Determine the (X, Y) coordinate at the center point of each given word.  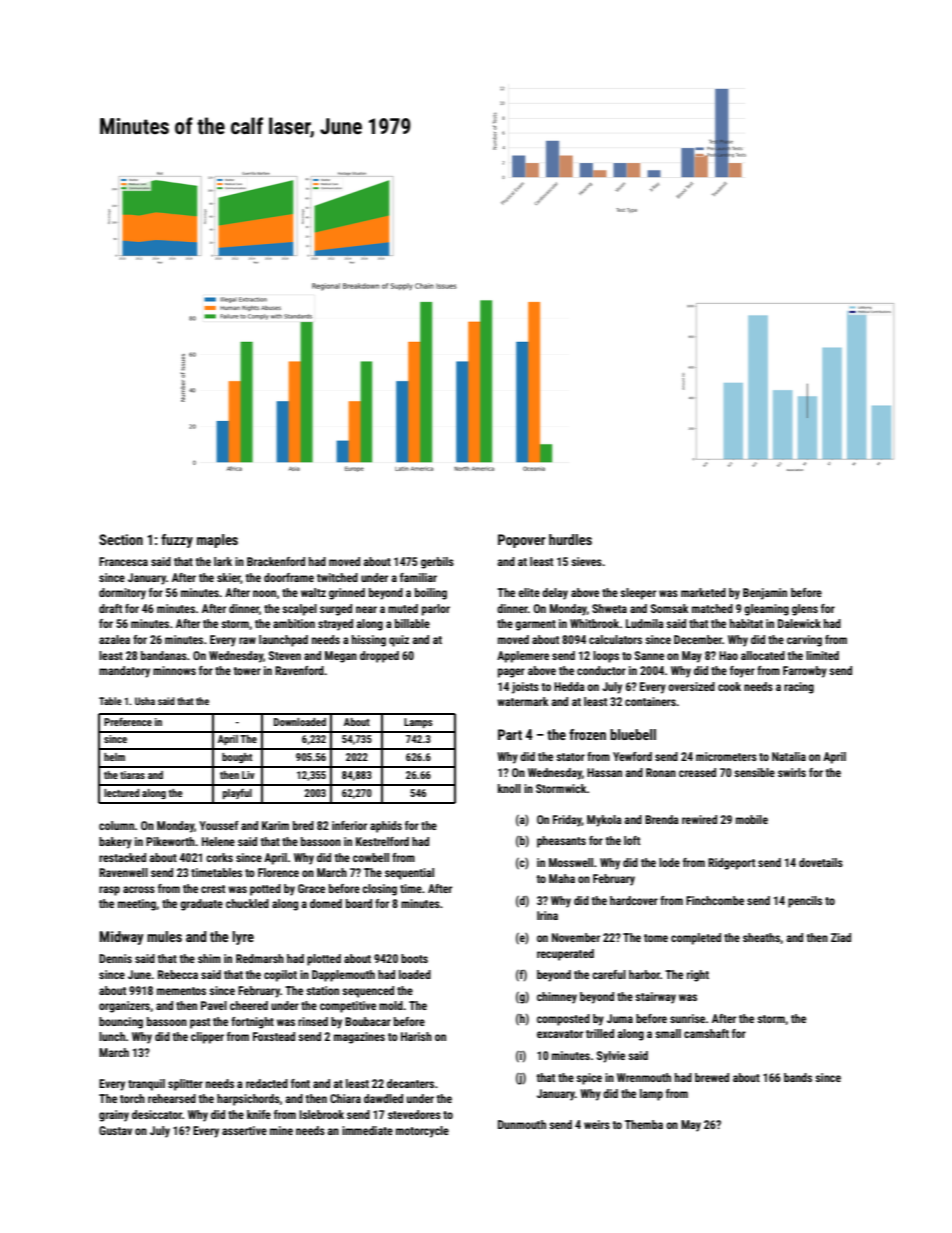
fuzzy (177, 541)
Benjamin (765, 594)
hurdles (570, 539)
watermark (523, 701)
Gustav (115, 1130)
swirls (792, 772)
